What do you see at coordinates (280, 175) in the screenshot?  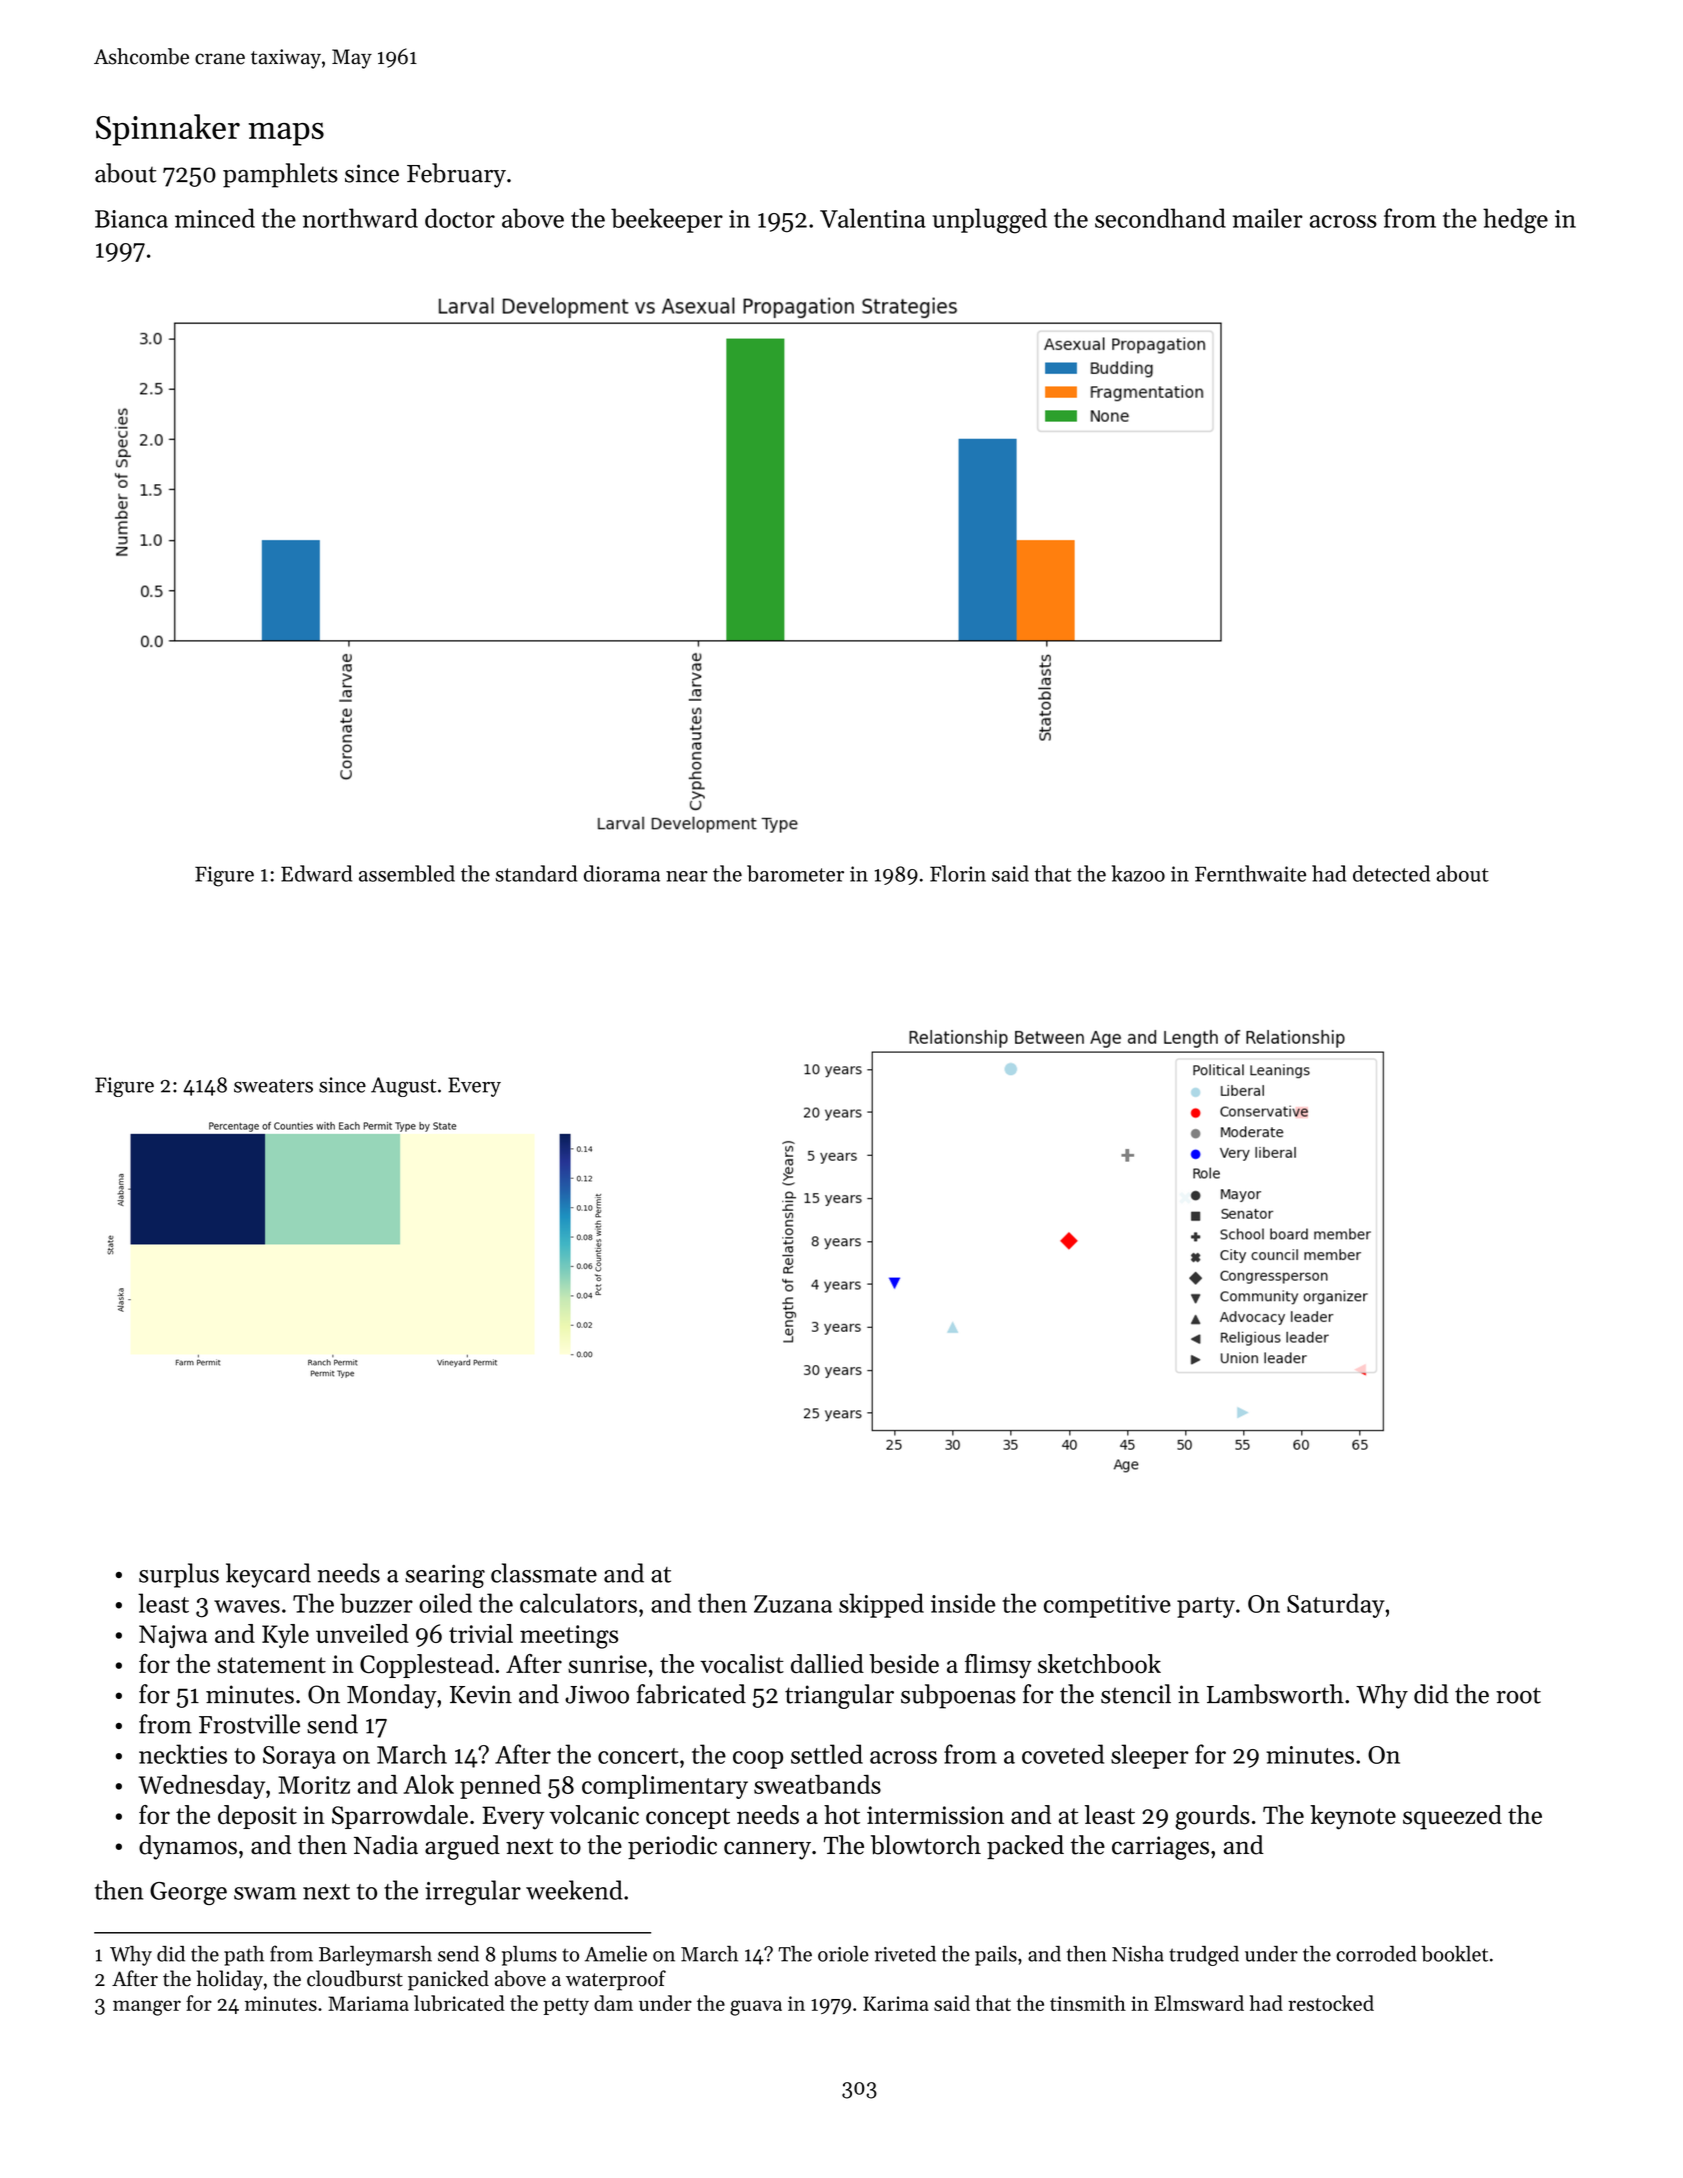 I see `pamphlets` at bounding box center [280, 175].
